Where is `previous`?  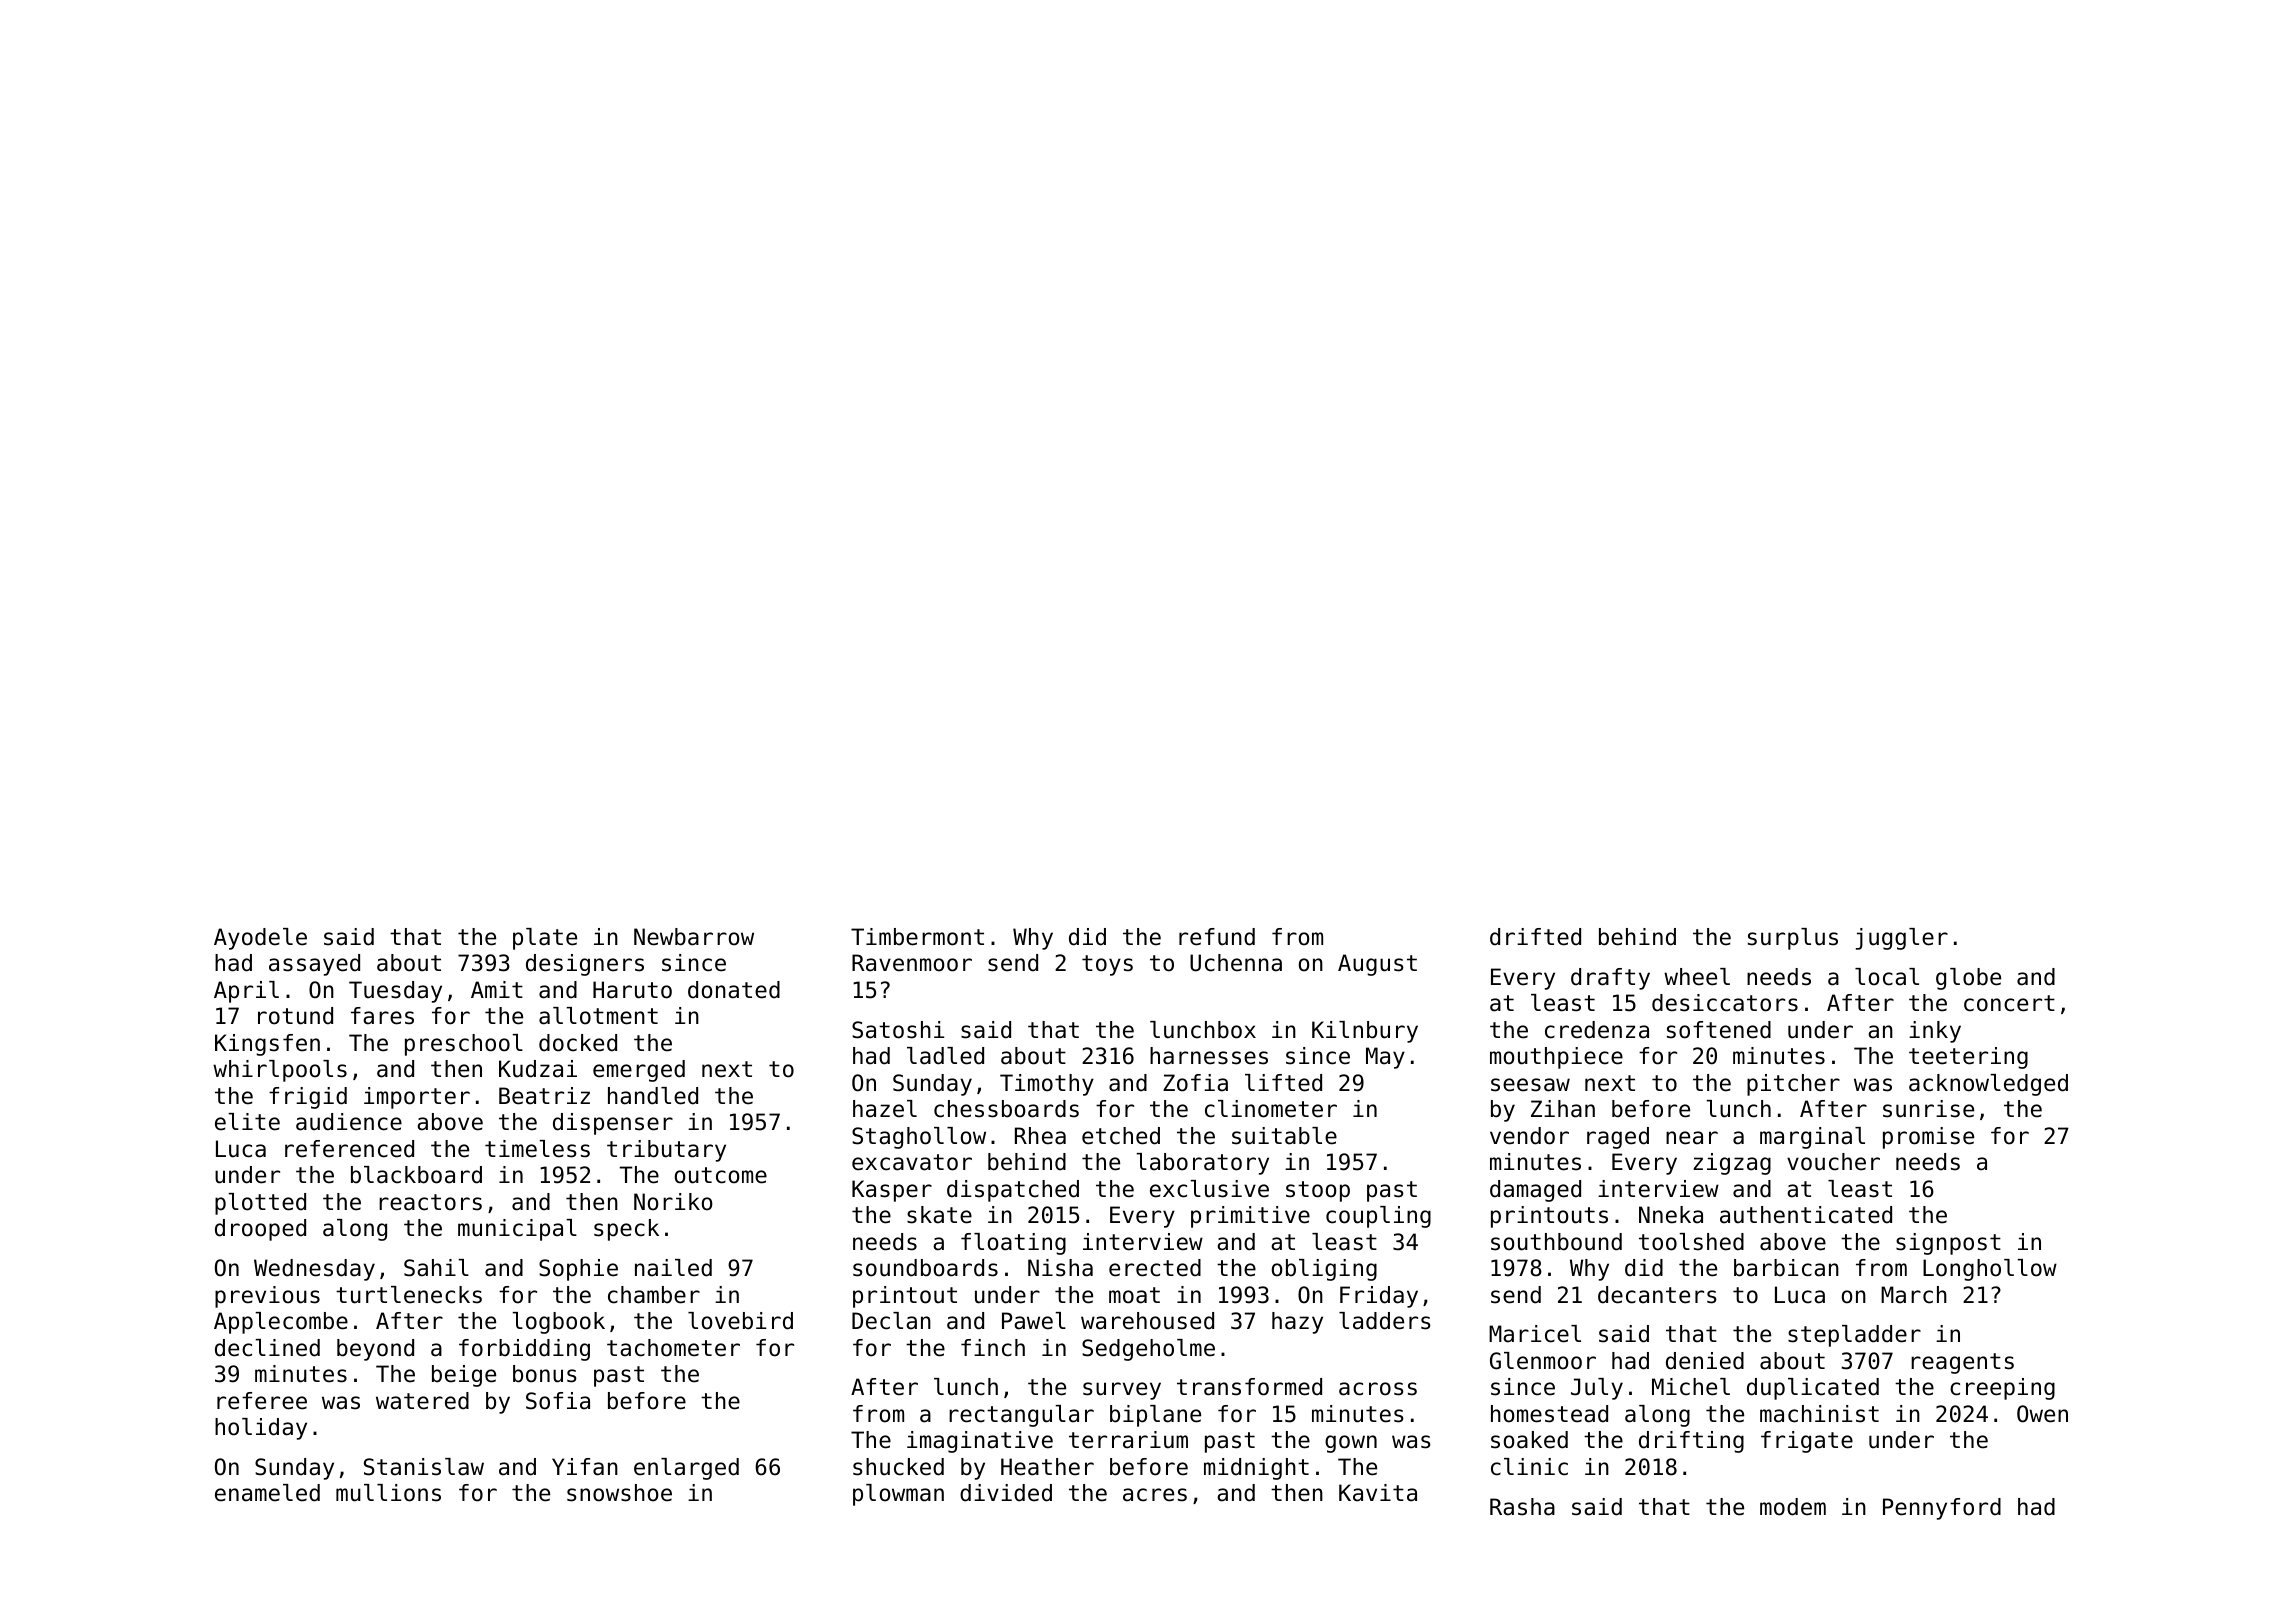
previous is located at coordinates (267, 1297).
